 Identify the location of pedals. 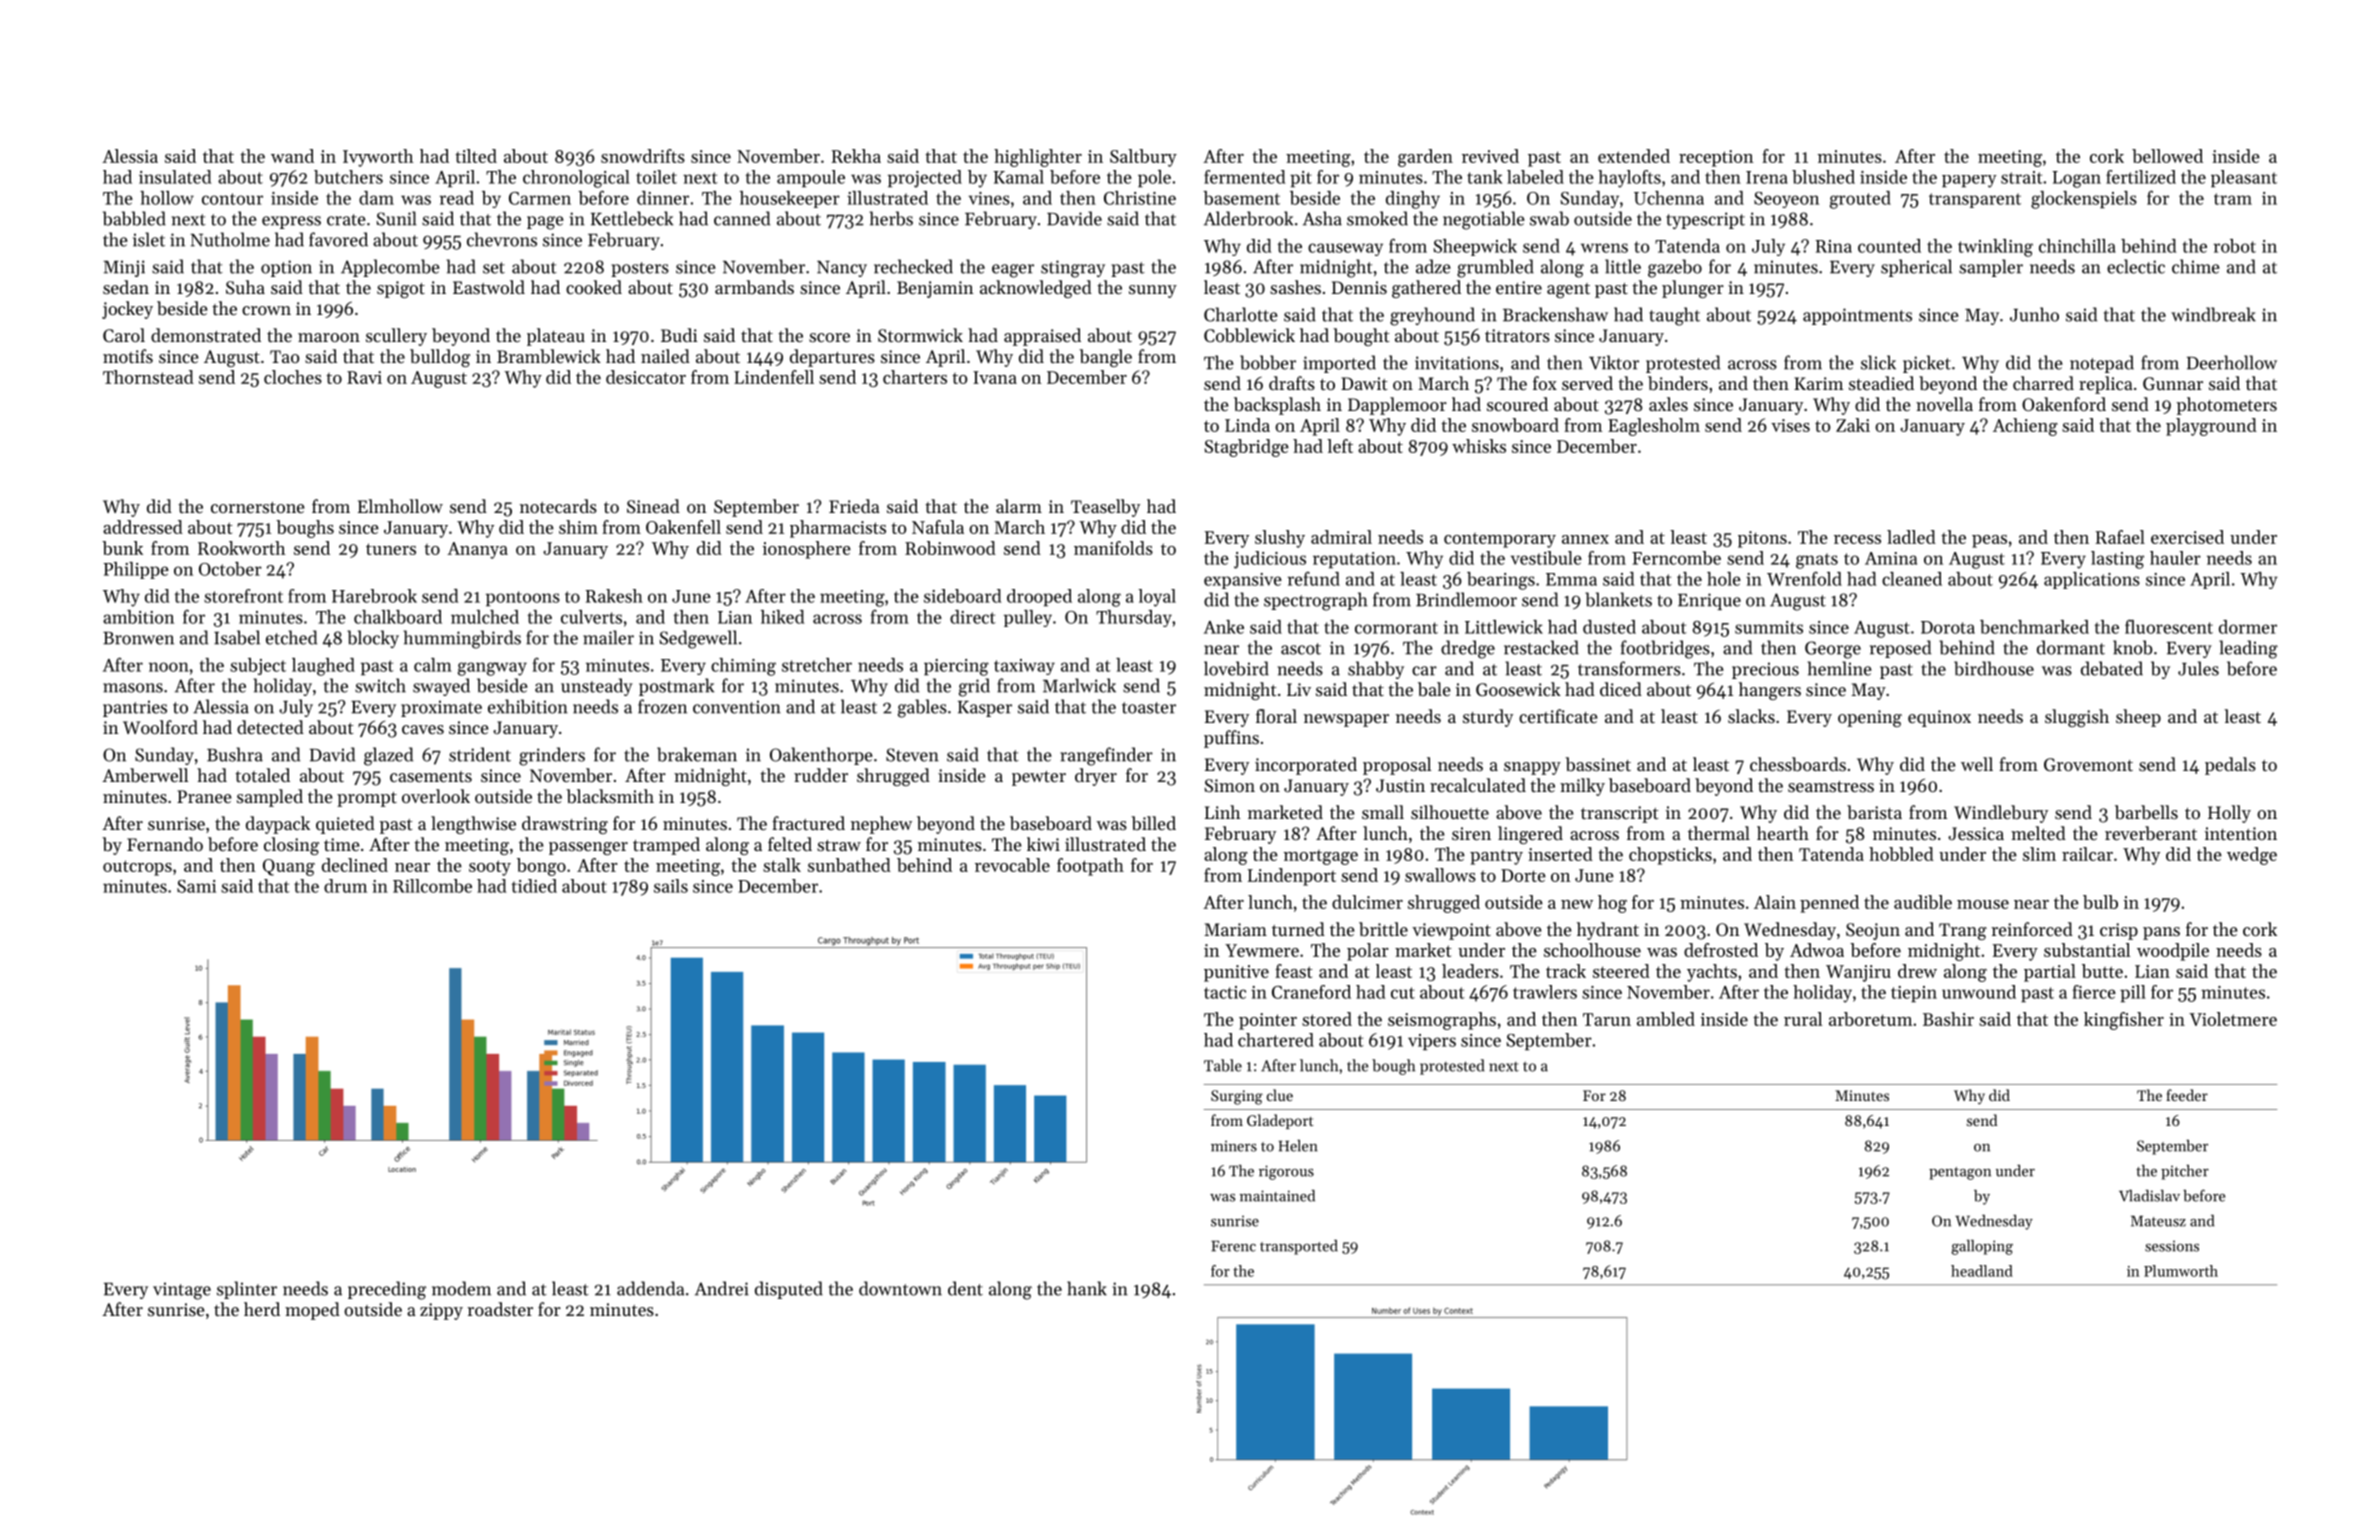
(2230, 766).
